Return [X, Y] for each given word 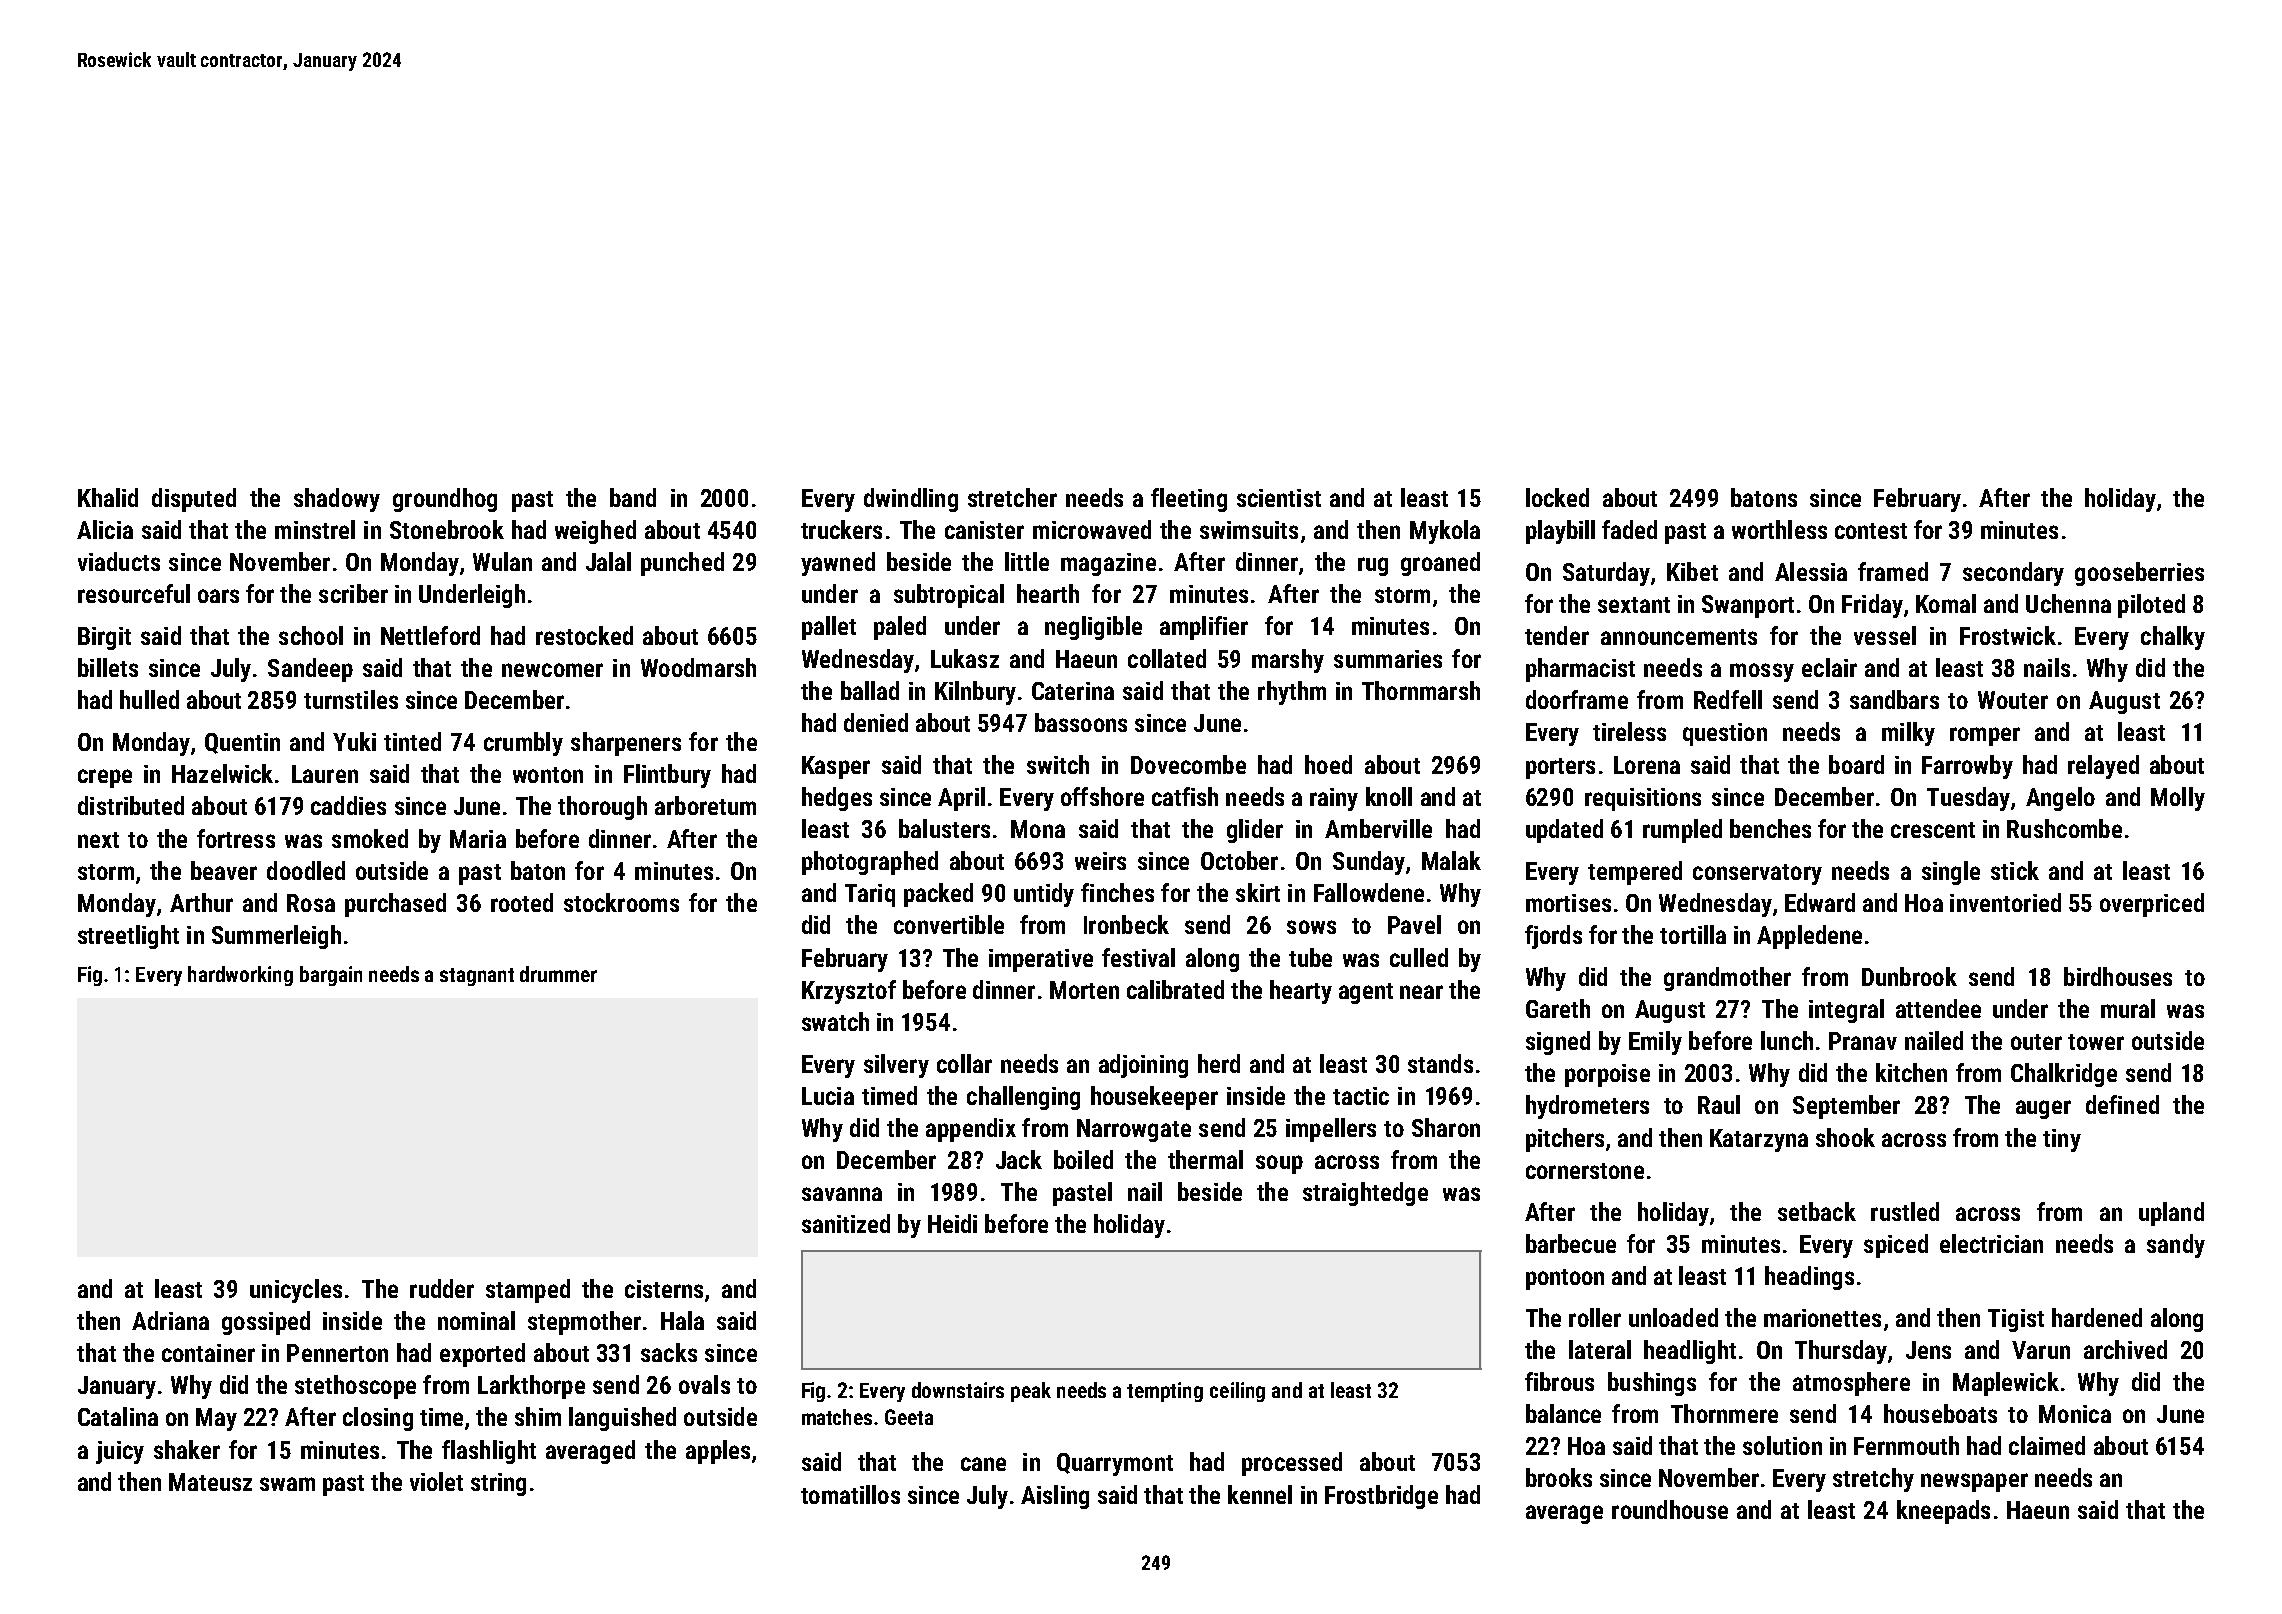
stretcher [1012, 497]
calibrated [1175, 989]
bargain [331, 976]
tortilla [1693, 934]
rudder [442, 1288]
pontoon [1565, 1279]
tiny [2062, 1140]
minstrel [315, 529]
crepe [105, 778]
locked [1557, 497]
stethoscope [355, 1387]
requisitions [1643, 799]
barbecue [1571, 1243]
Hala [682, 1320]
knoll [1389, 796]
